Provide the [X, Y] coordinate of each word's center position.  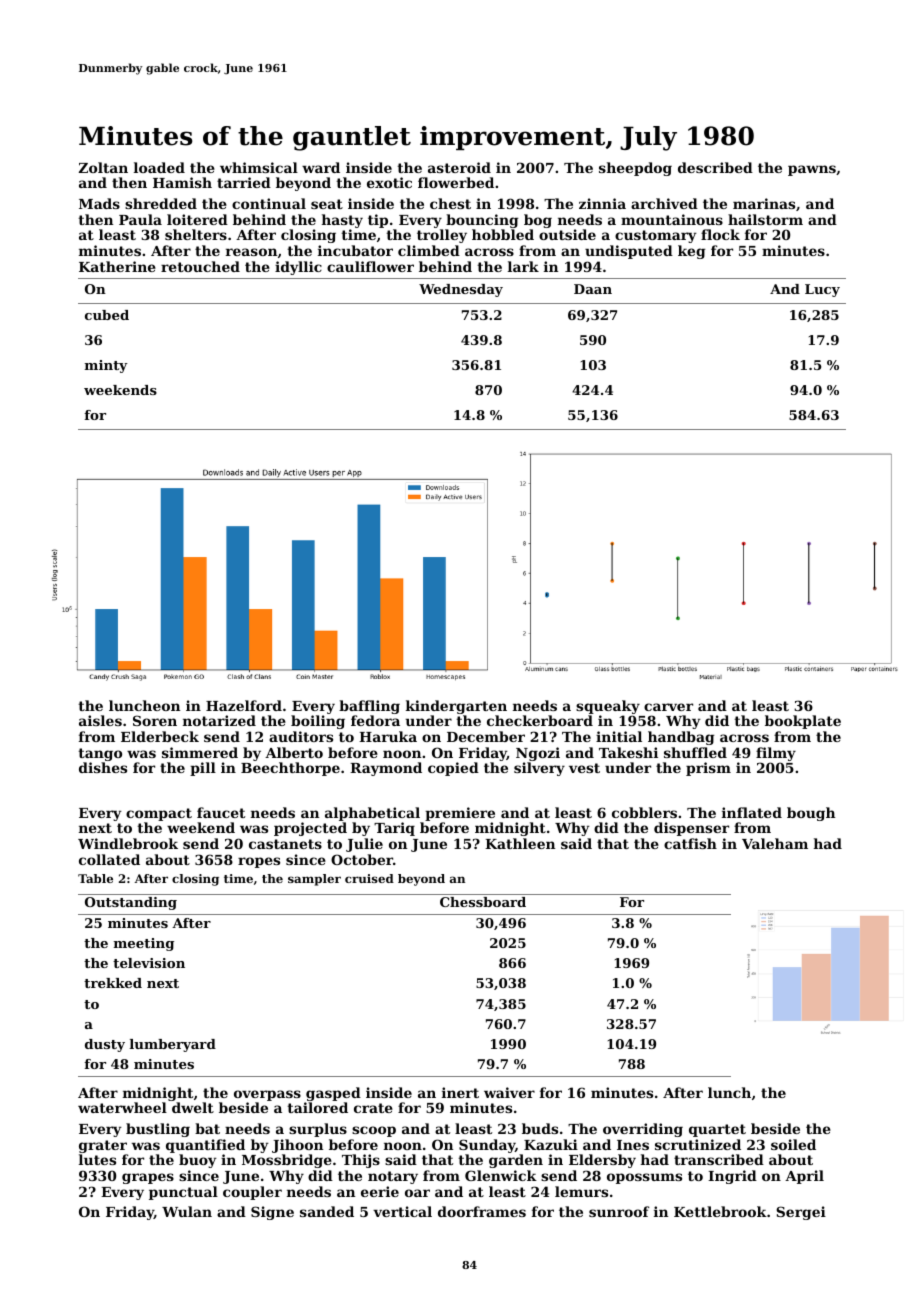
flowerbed [456, 182]
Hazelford [244, 705]
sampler [314, 880]
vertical [402, 1211]
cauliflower [370, 266]
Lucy [822, 290]
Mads [99, 203]
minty [106, 366]
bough [811, 814]
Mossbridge [287, 1161]
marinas [764, 203]
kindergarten [456, 707]
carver [668, 707]
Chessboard [483, 902]
